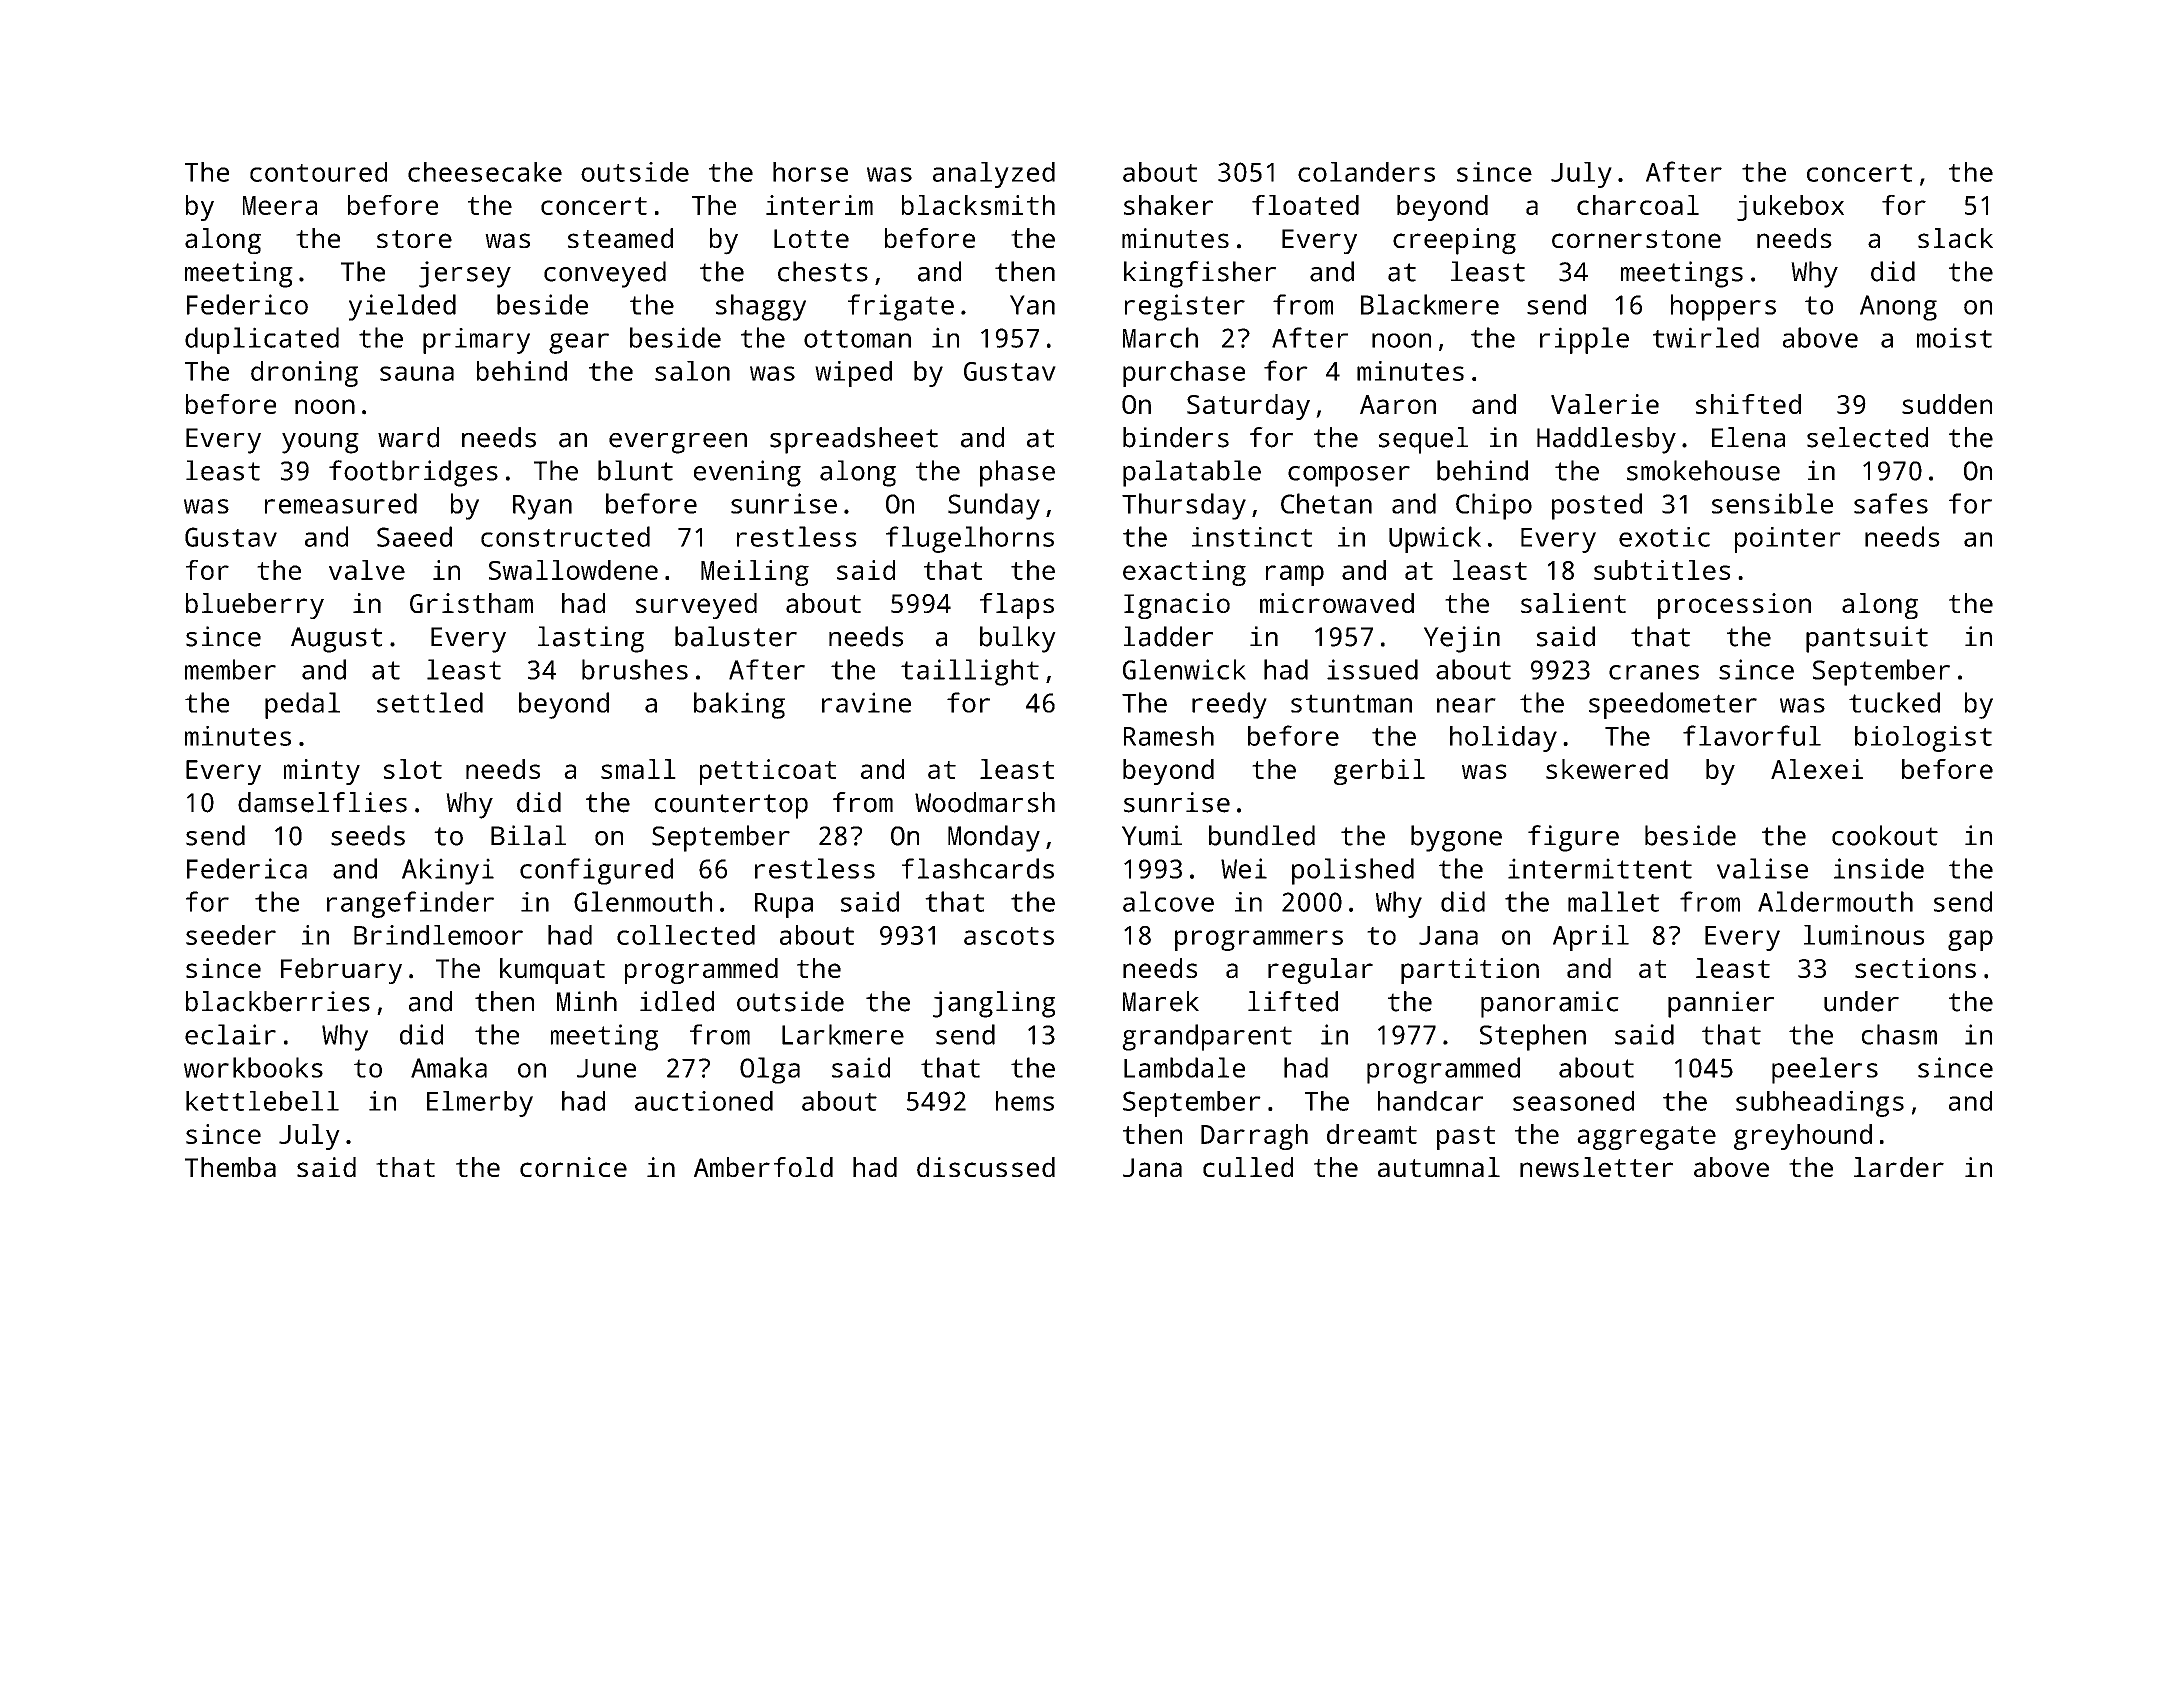  I want to click on register, so click(1185, 307).
